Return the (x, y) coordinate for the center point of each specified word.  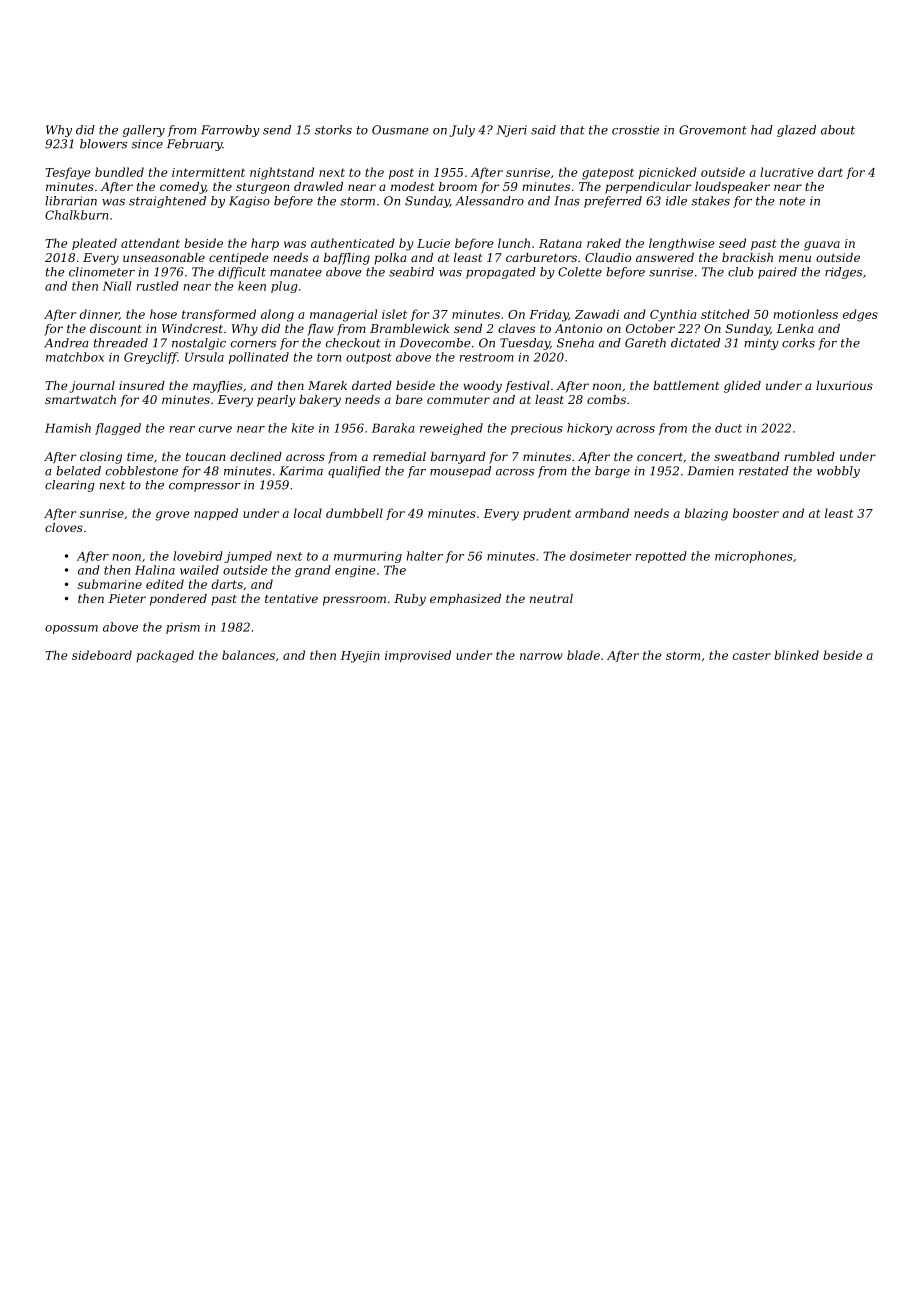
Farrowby (230, 131)
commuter (458, 400)
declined (256, 456)
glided (742, 387)
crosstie (635, 130)
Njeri (512, 131)
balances (248, 655)
